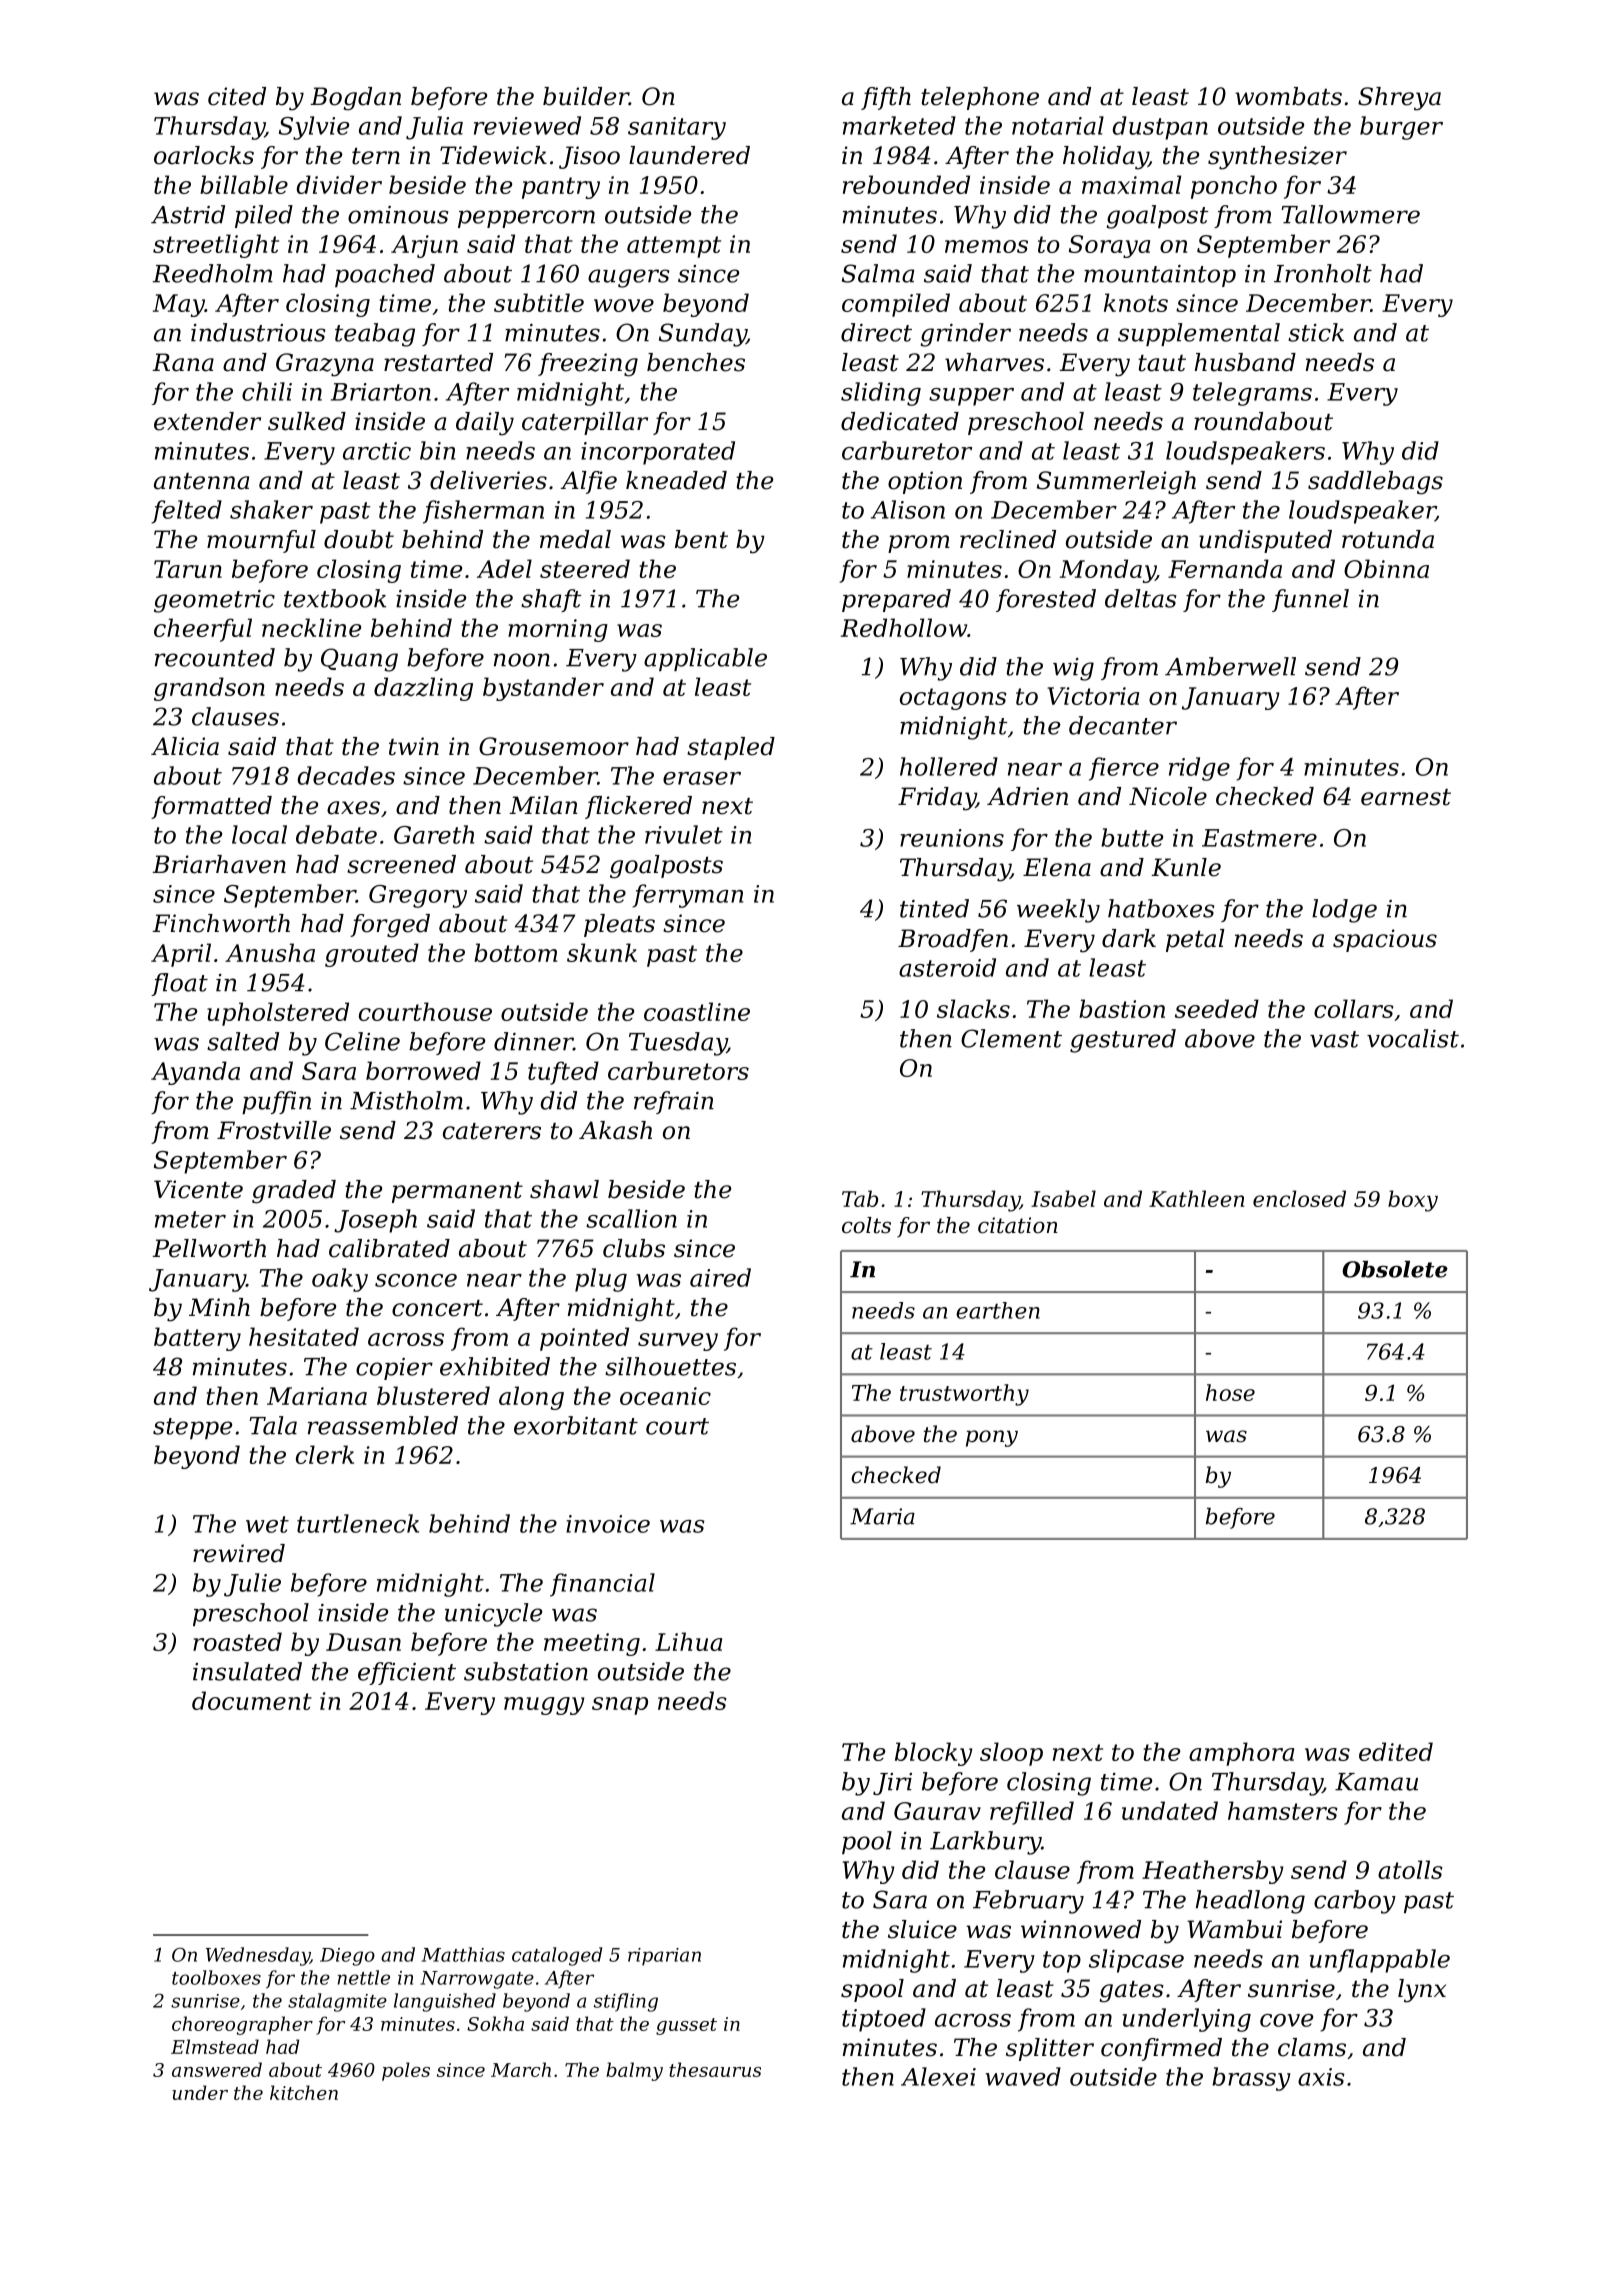  What do you see at coordinates (628, 278) in the document?
I see `augers` at bounding box center [628, 278].
